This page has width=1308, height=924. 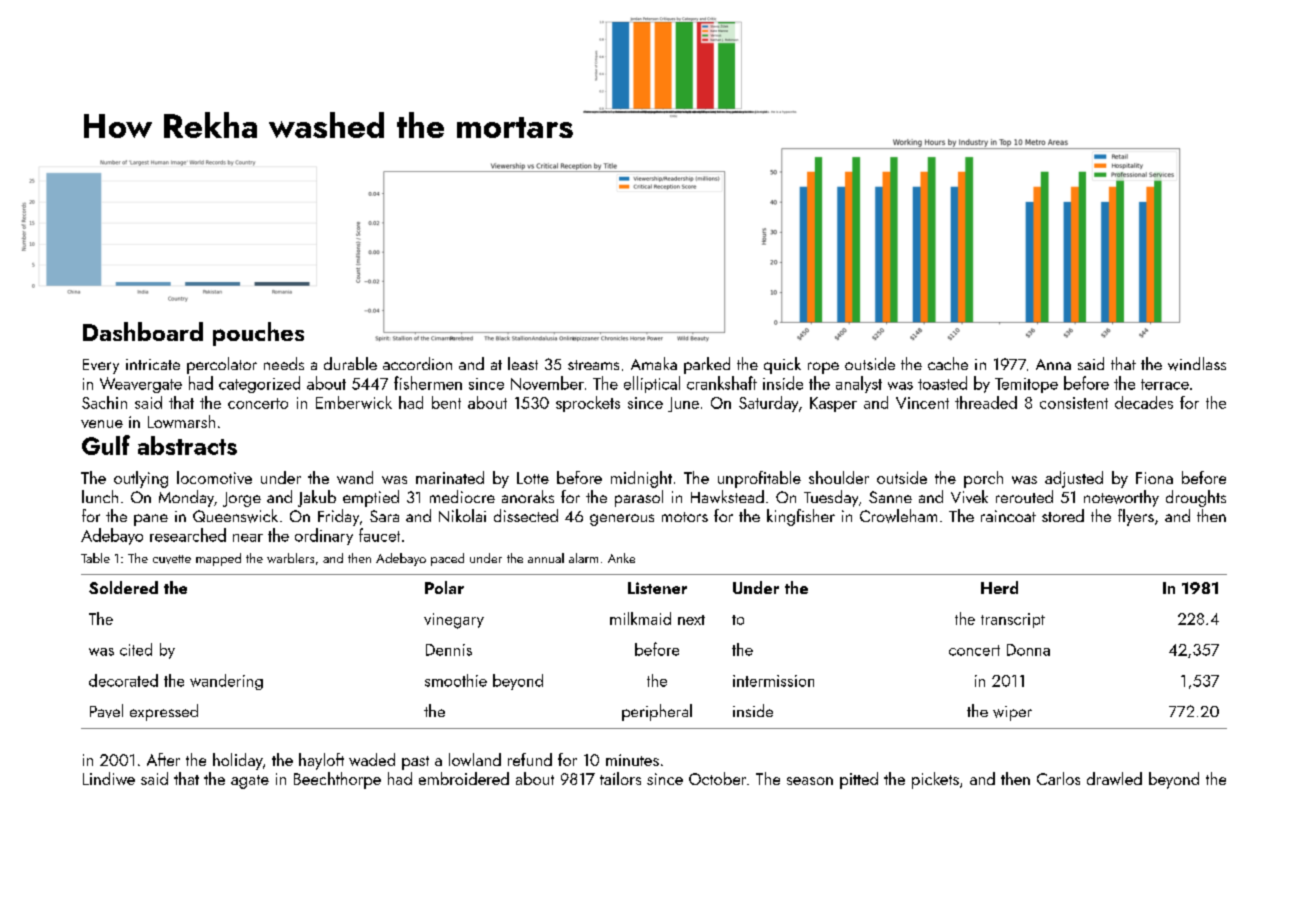 What do you see at coordinates (1074, 403) in the page?
I see `consistent` at bounding box center [1074, 403].
